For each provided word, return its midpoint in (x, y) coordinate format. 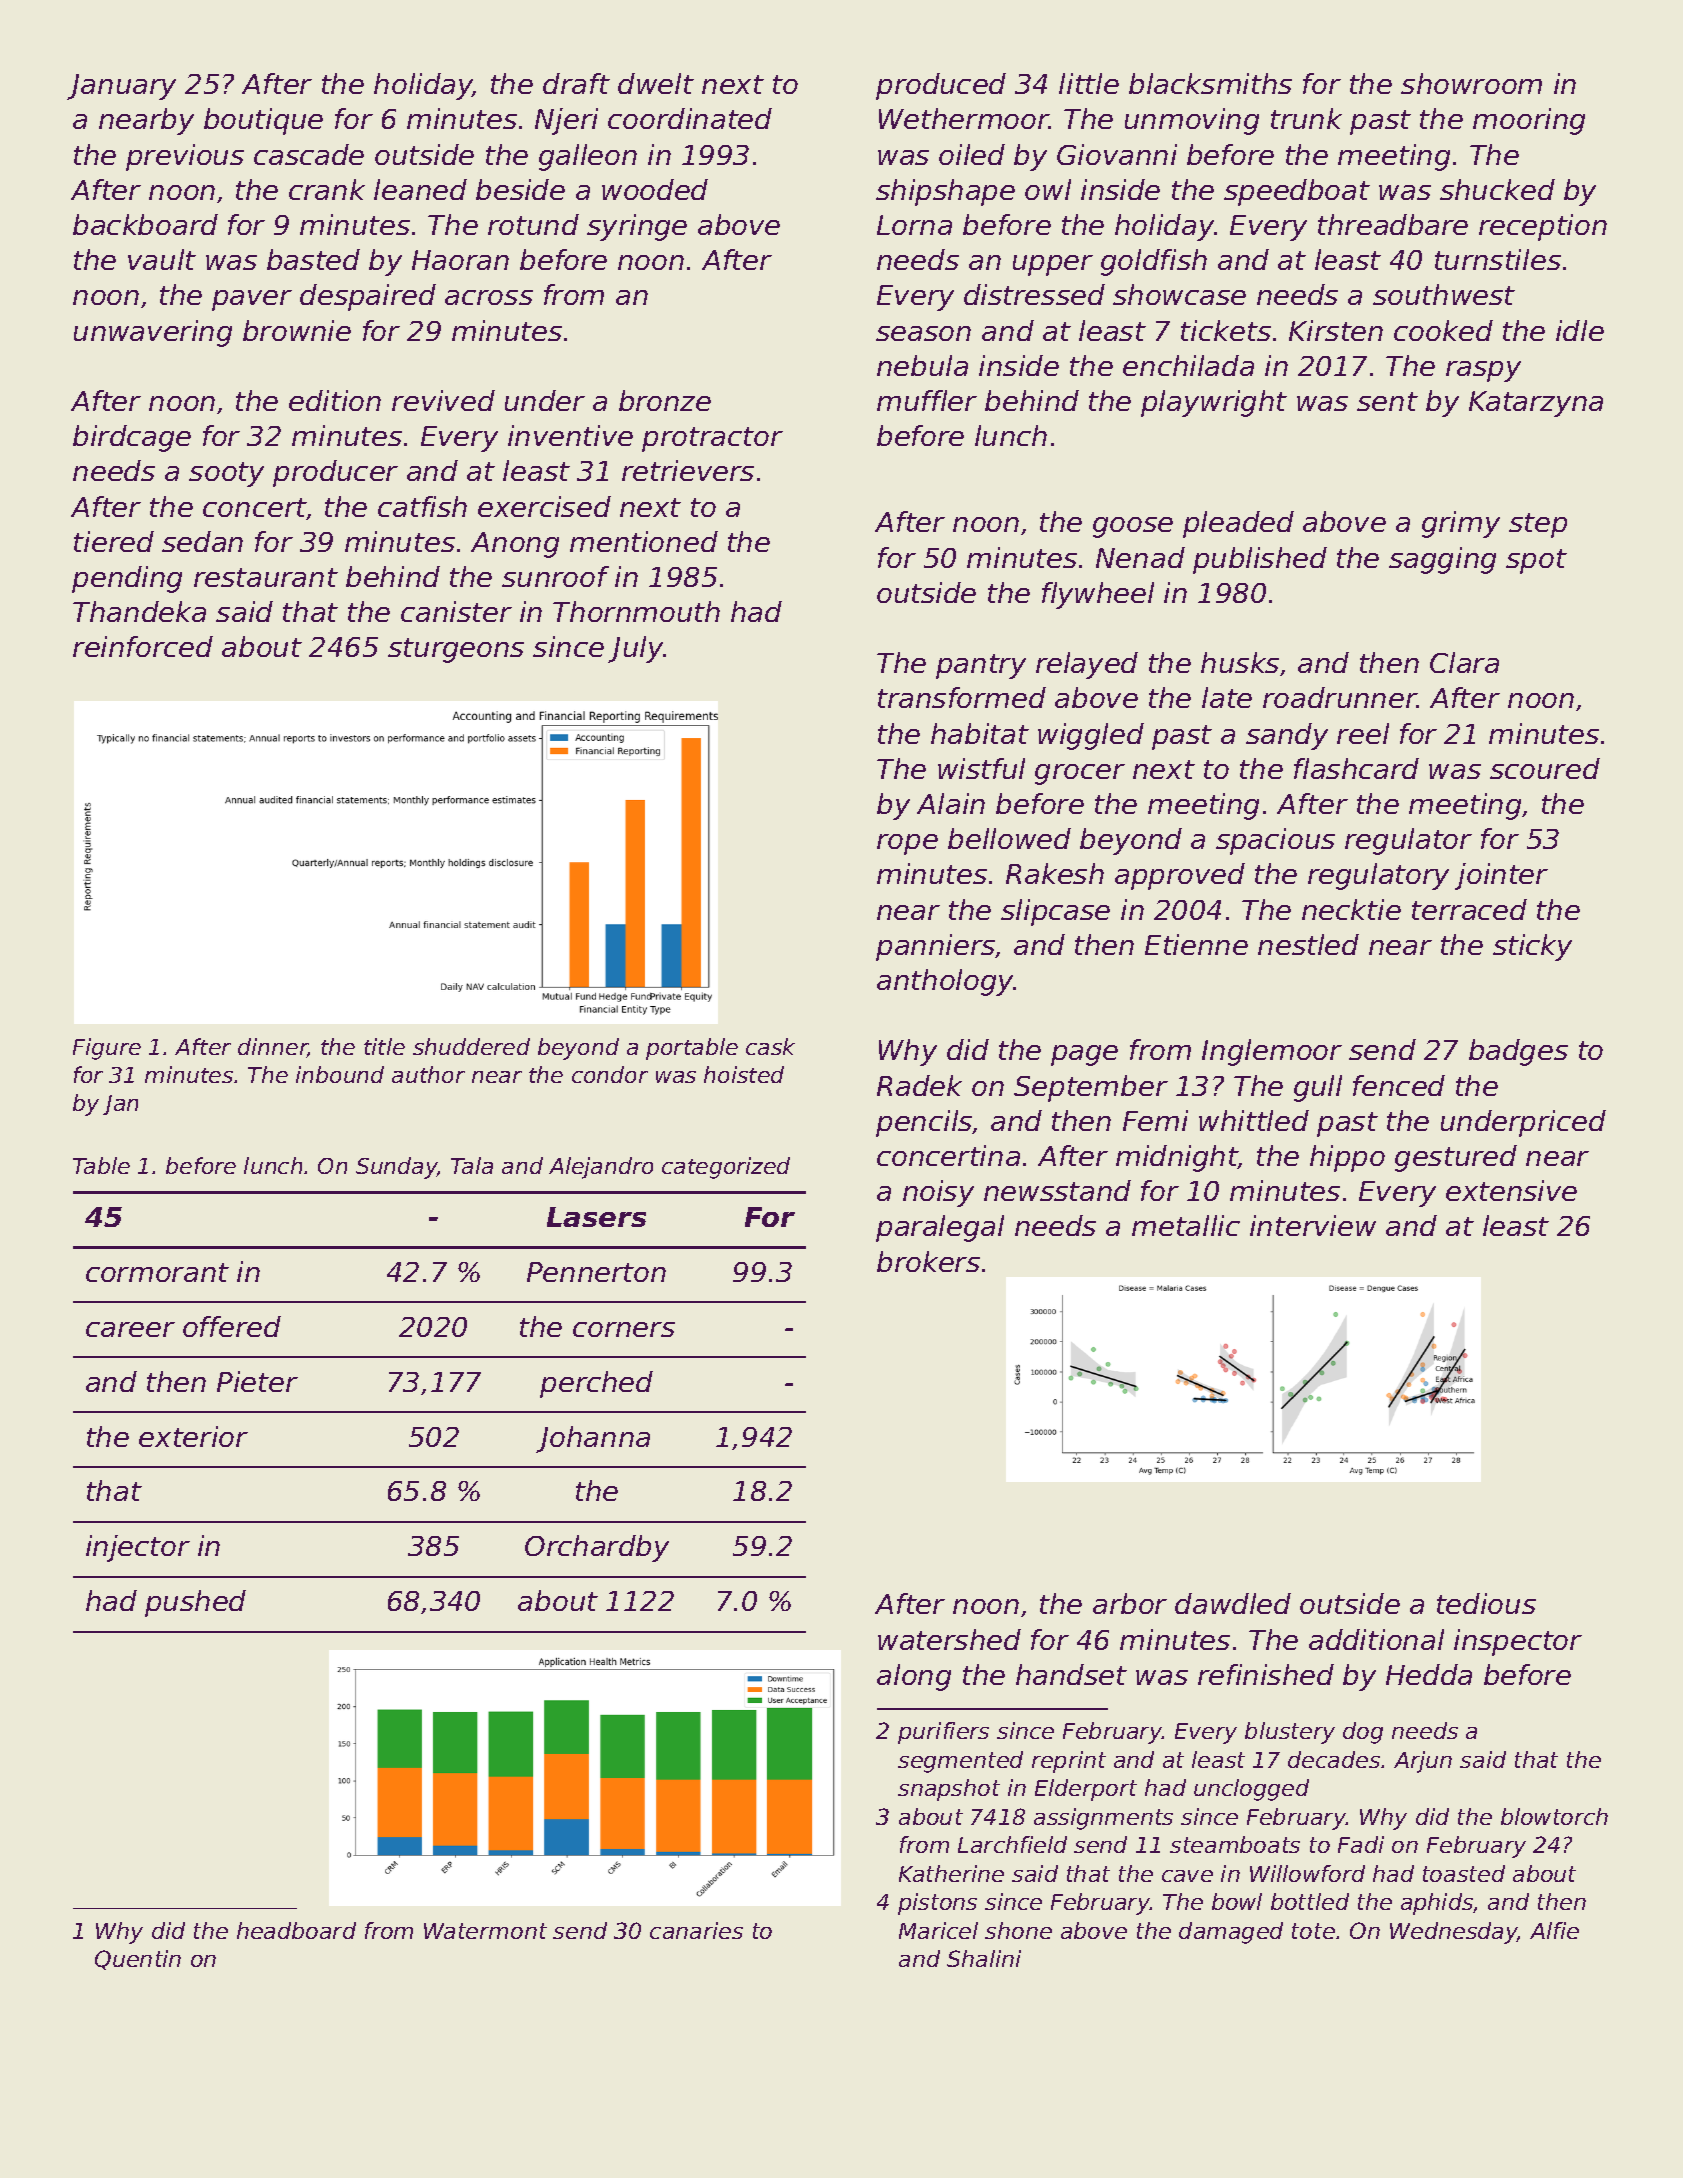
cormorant (157, 1272)
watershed (949, 1639)
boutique (263, 121)
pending (127, 579)
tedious (1486, 1603)
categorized (726, 1168)
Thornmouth (636, 611)
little (1089, 83)
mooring (1529, 121)
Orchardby (597, 1548)
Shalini (984, 1958)
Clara (1464, 662)
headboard (296, 1930)
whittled (1254, 1120)
